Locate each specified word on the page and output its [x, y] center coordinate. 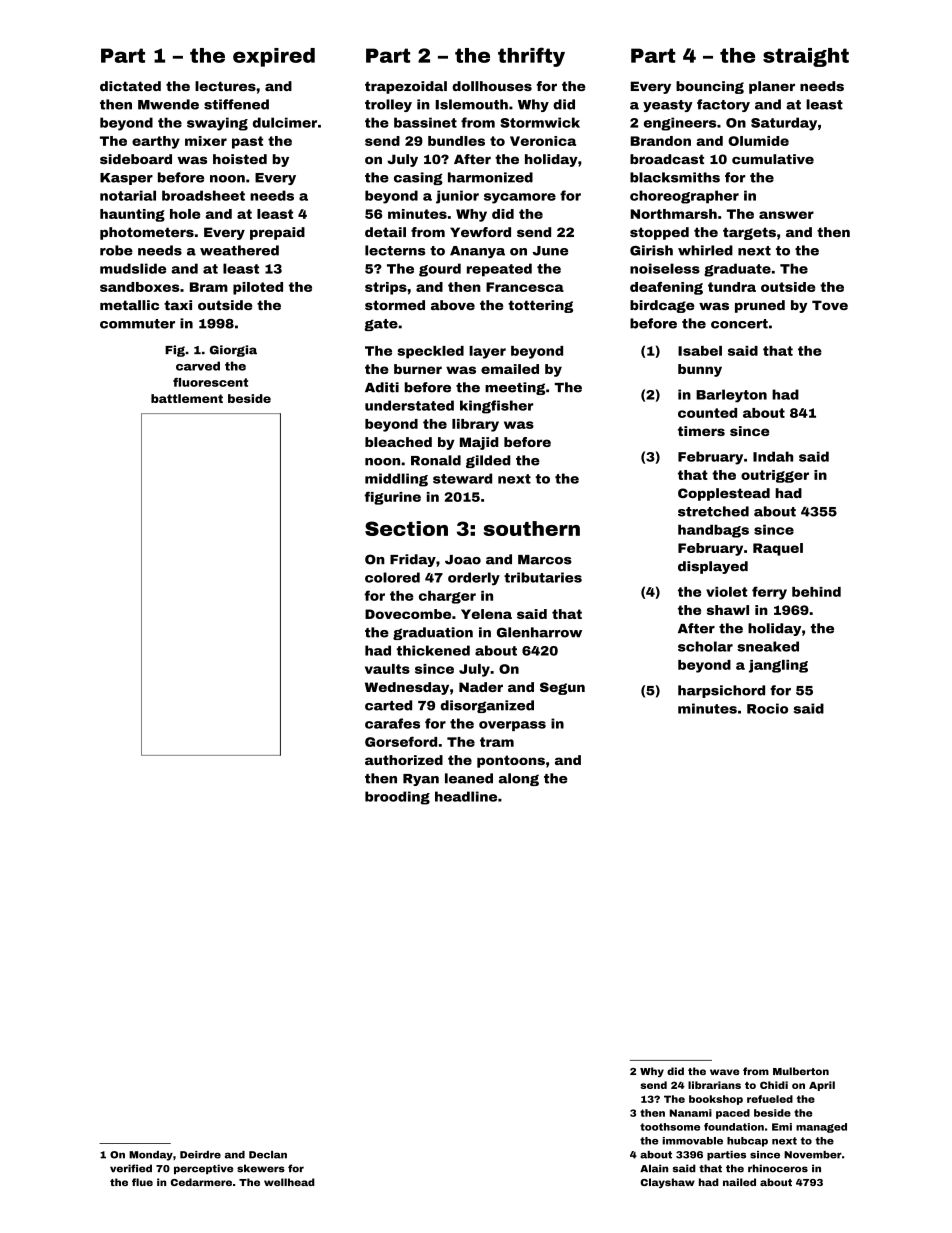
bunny [700, 370]
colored [392, 577]
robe [116, 250]
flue [142, 1182]
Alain [654, 1168]
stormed [395, 305]
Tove [830, 305]
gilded [488, 461]
